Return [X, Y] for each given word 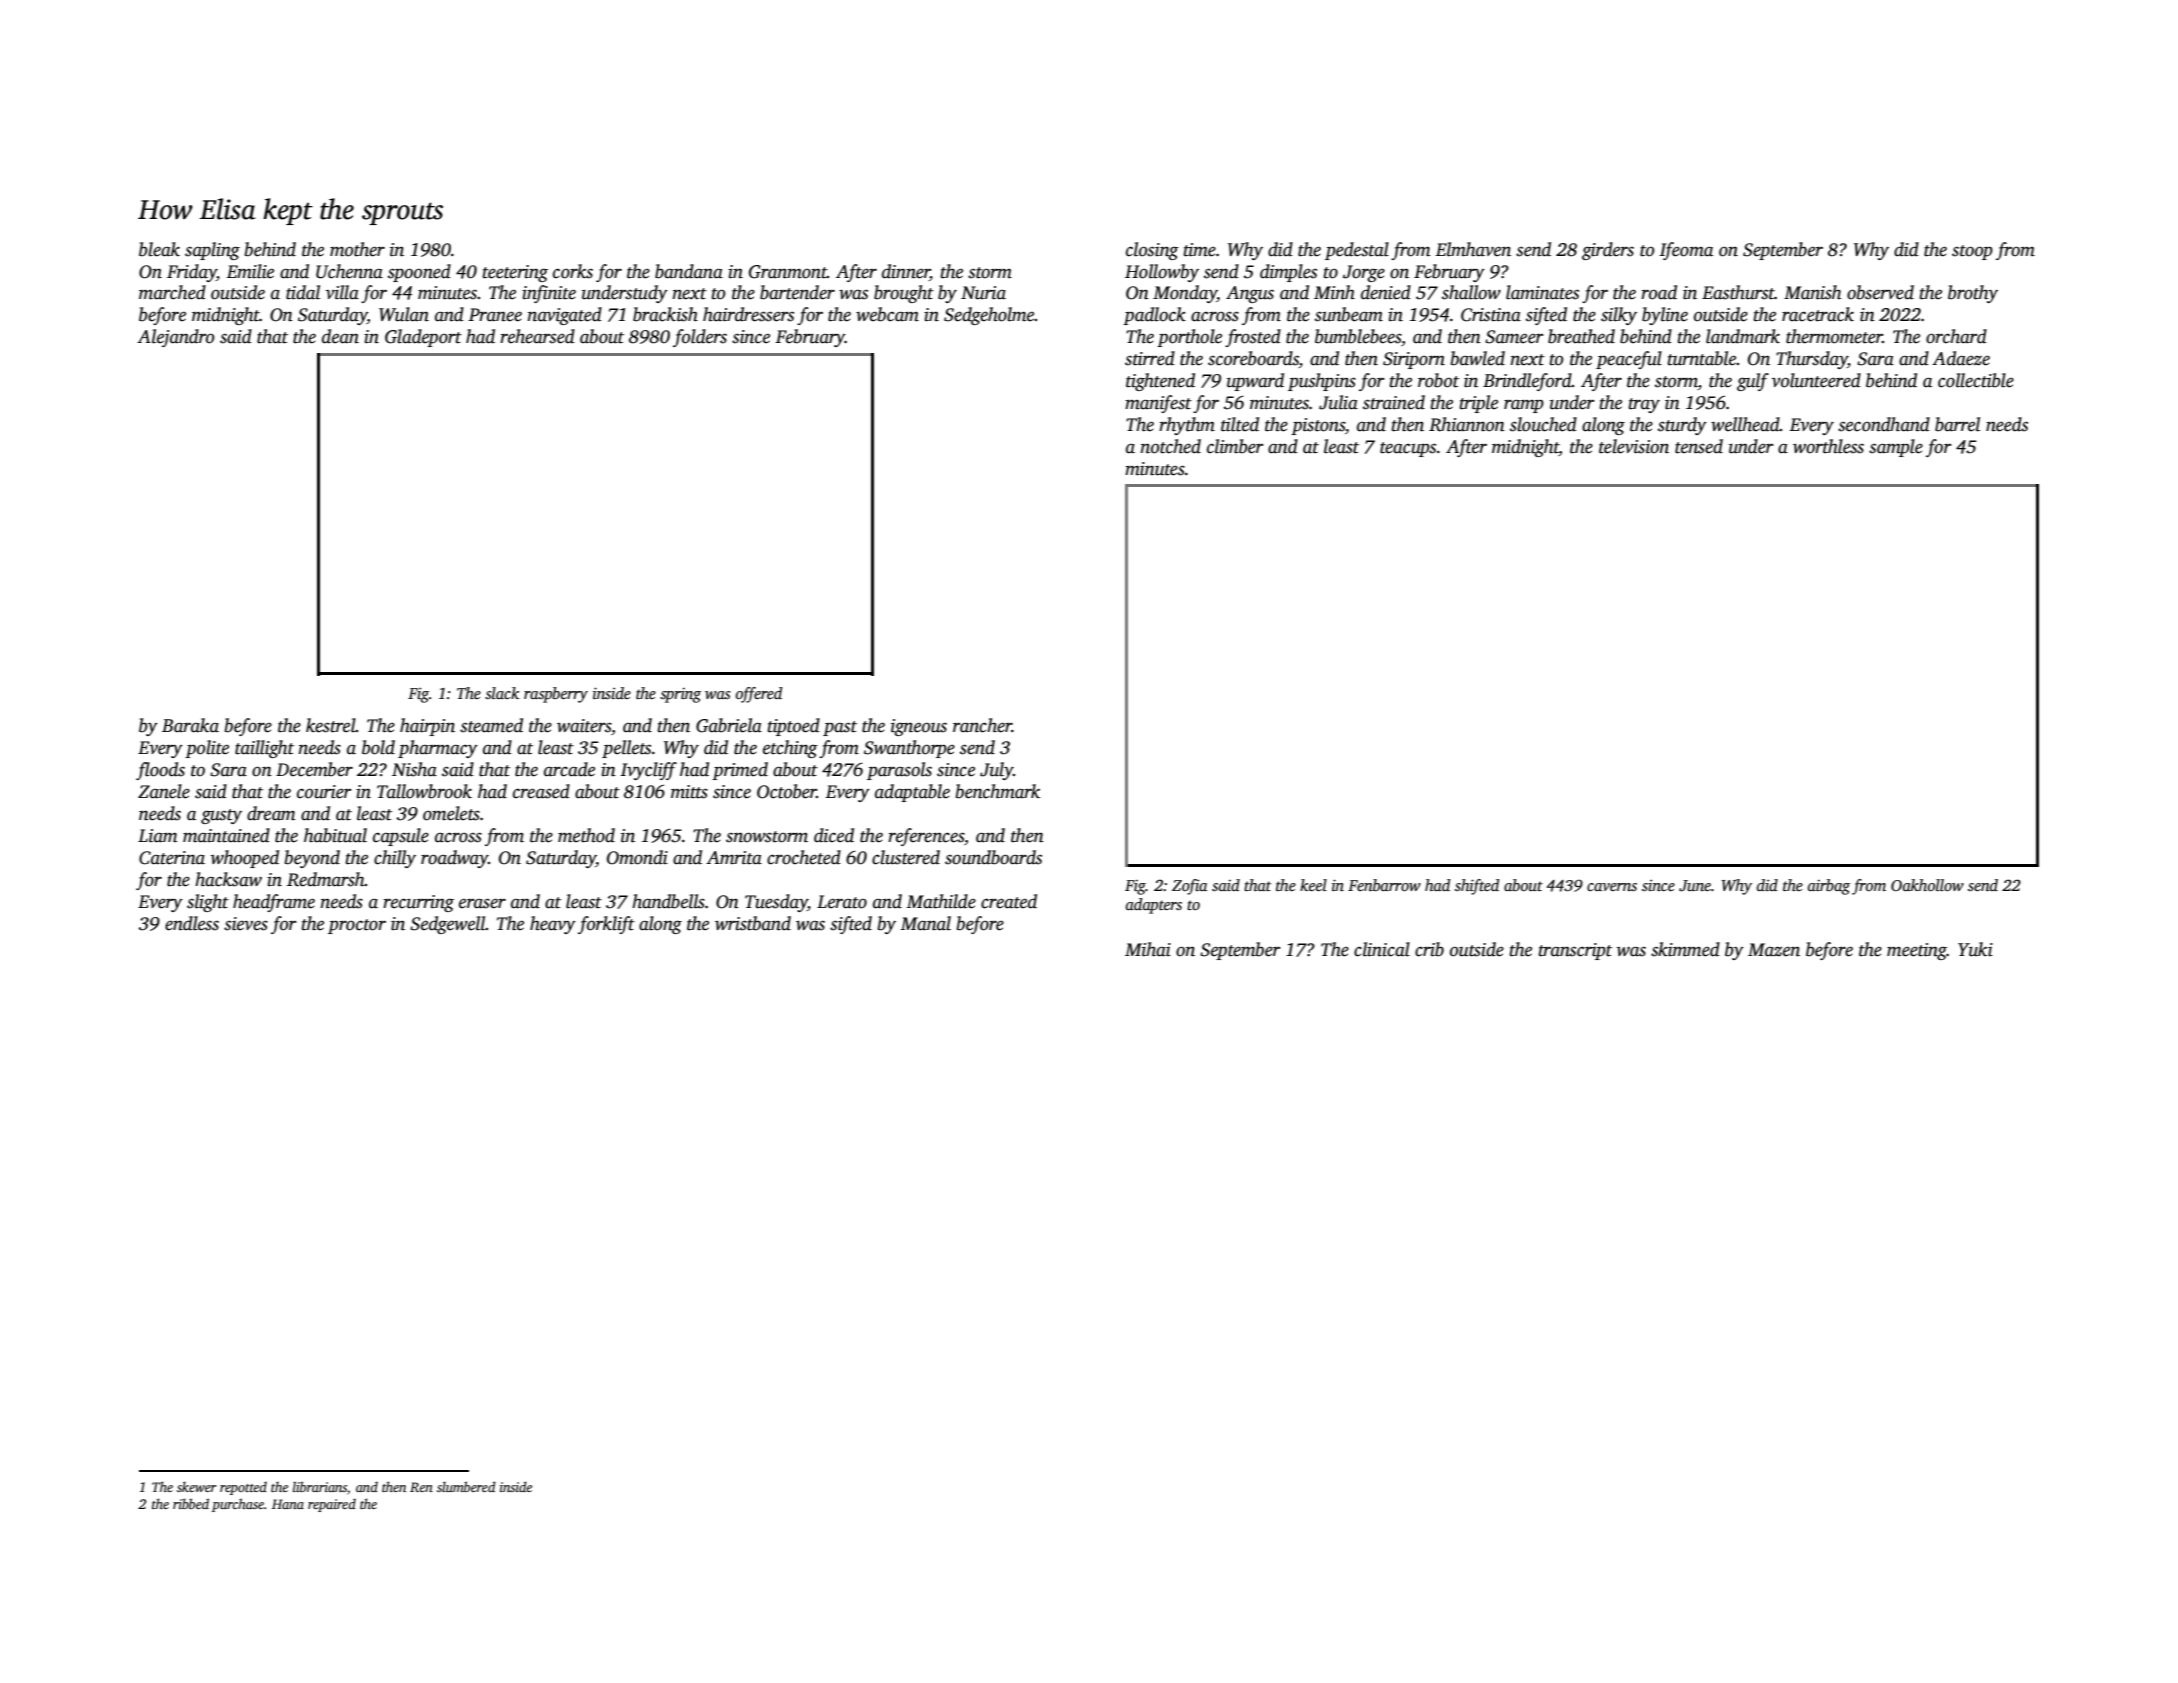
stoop [1972, 252]
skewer [197, 1486]
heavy [553, 925]
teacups [1408, 449]
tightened [1160, 382]
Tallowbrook [424, 791]
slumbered [466, 1486]
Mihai [1148, 949]
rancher [982, 725]
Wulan [404, 314]
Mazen [1774, 950]
